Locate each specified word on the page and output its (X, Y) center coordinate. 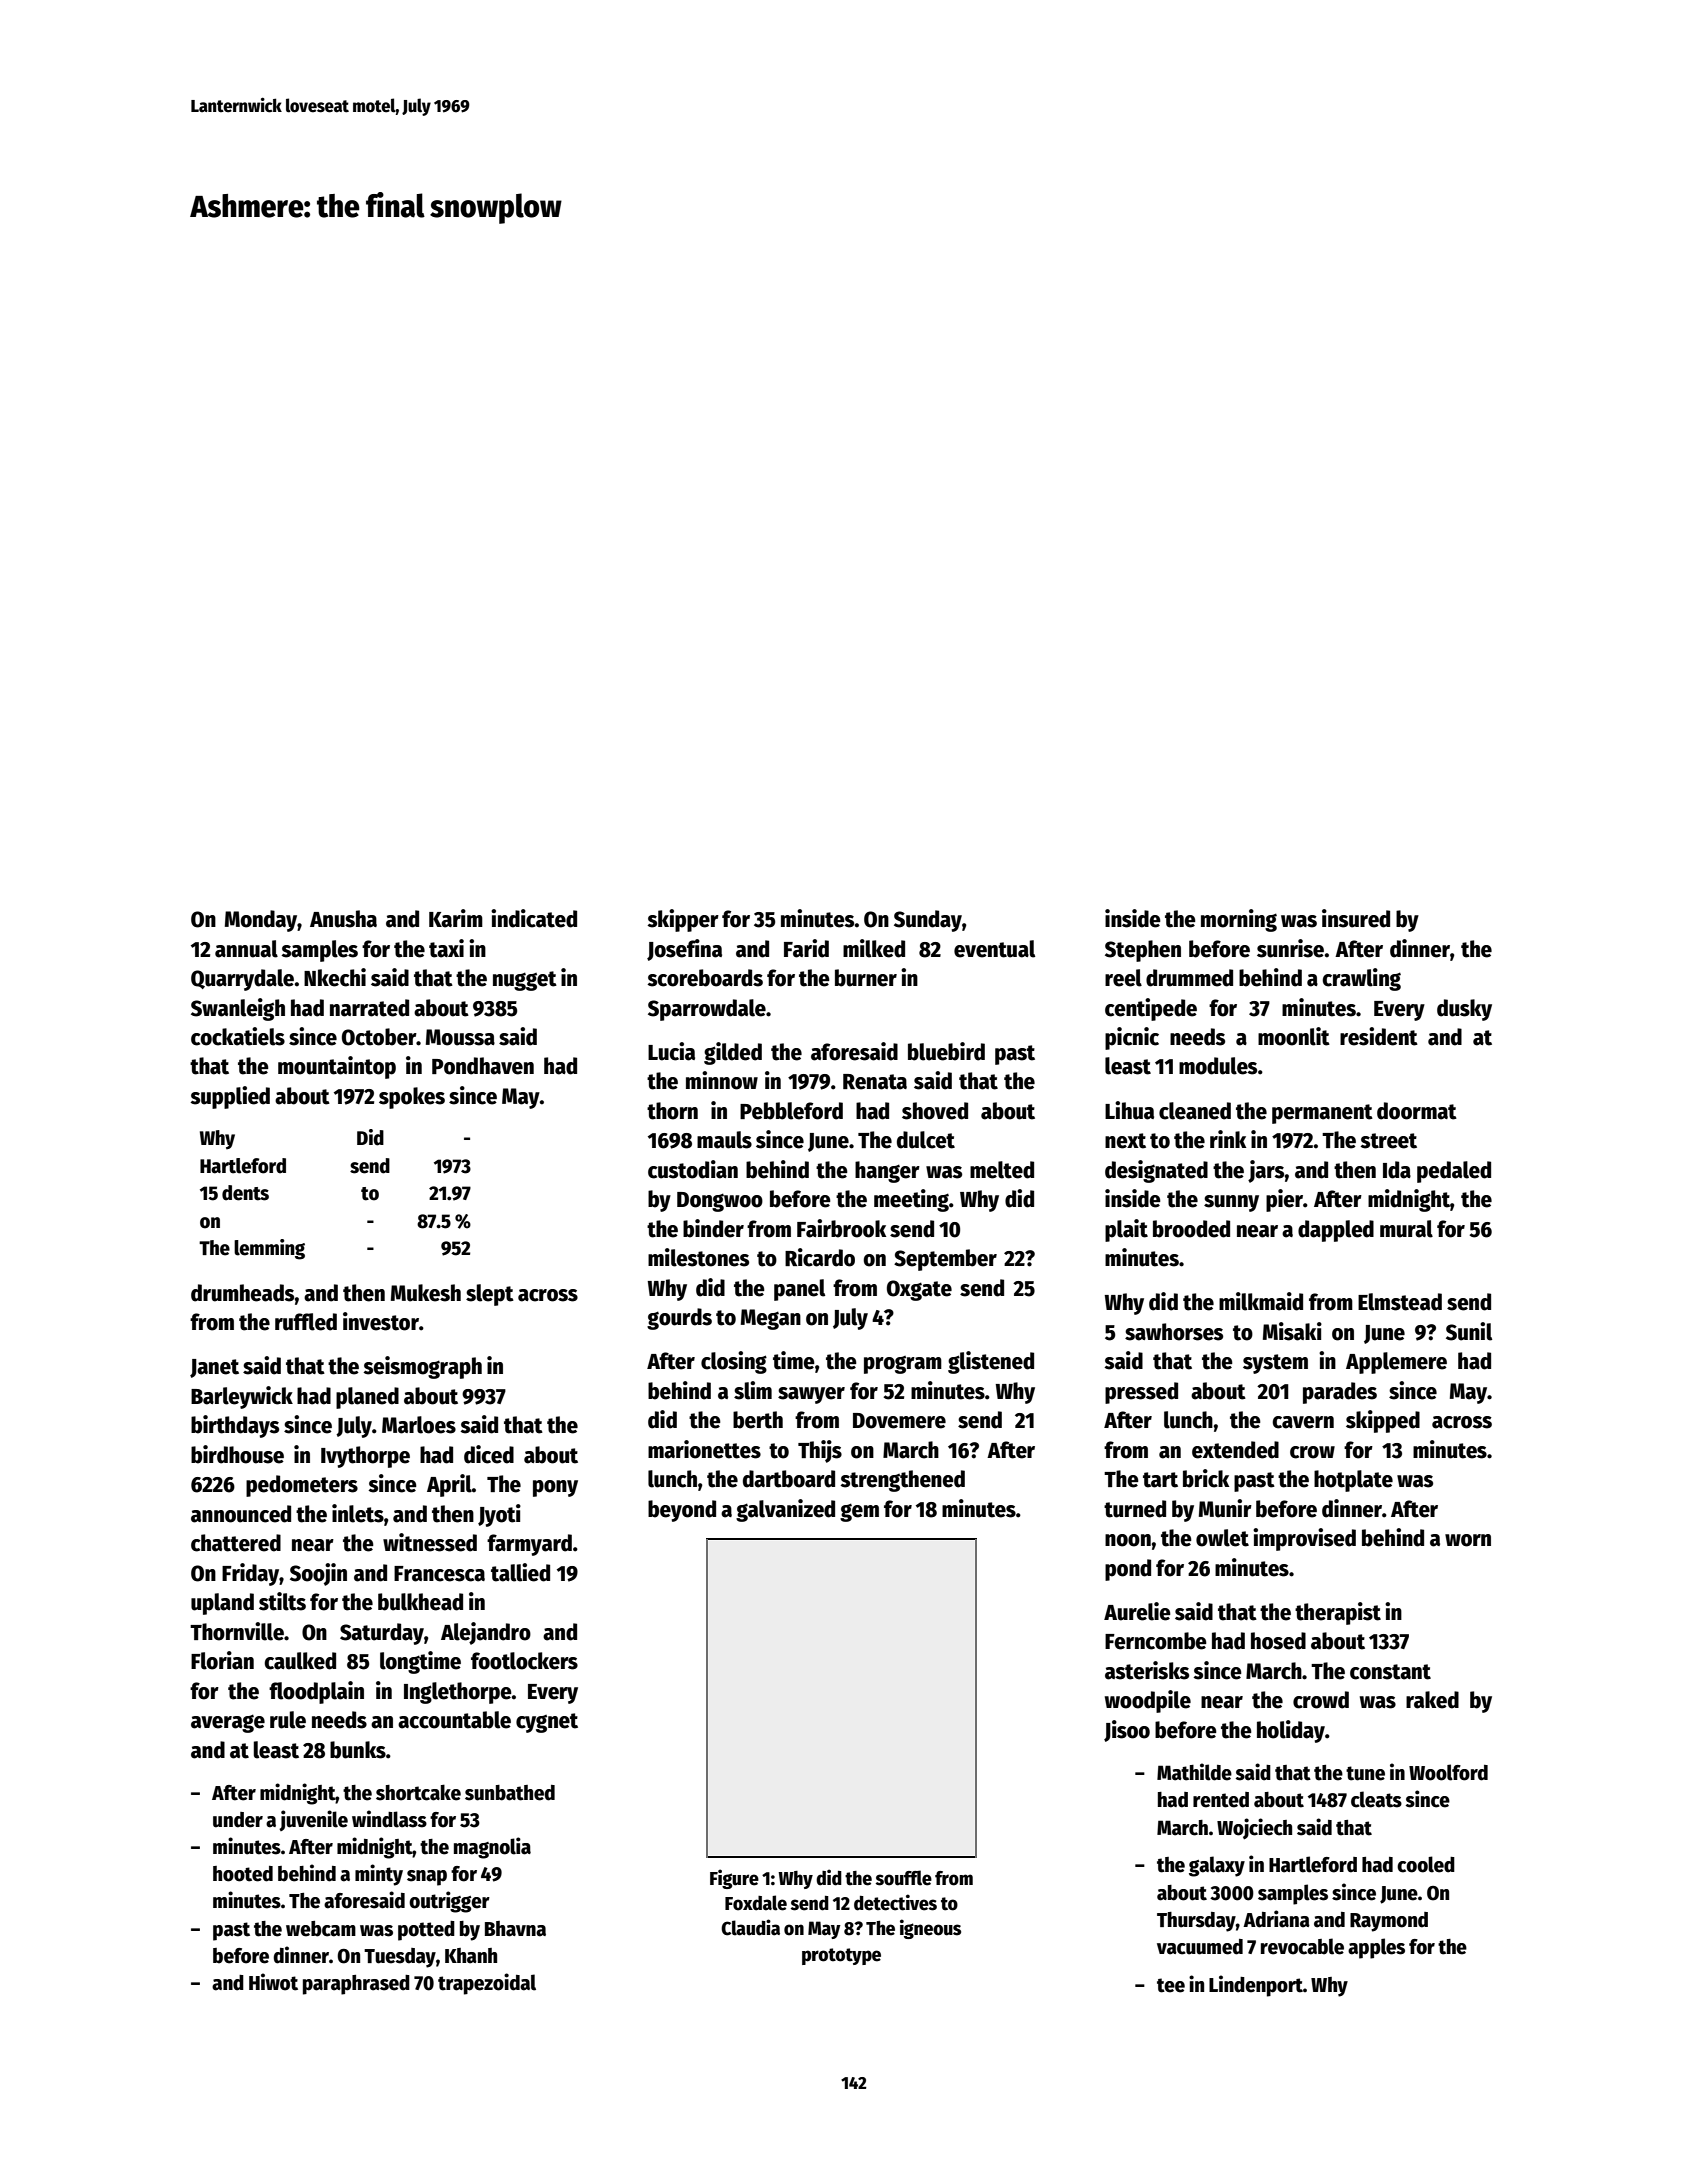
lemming (269, 1249)
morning (1239, 920)
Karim (456, 918)
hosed (1278, 1641)
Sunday (928, 921)
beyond (682, 1511)
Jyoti (499, 1515)
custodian (693, 1169)
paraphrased (356, 1985)
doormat (1417, 1111)
